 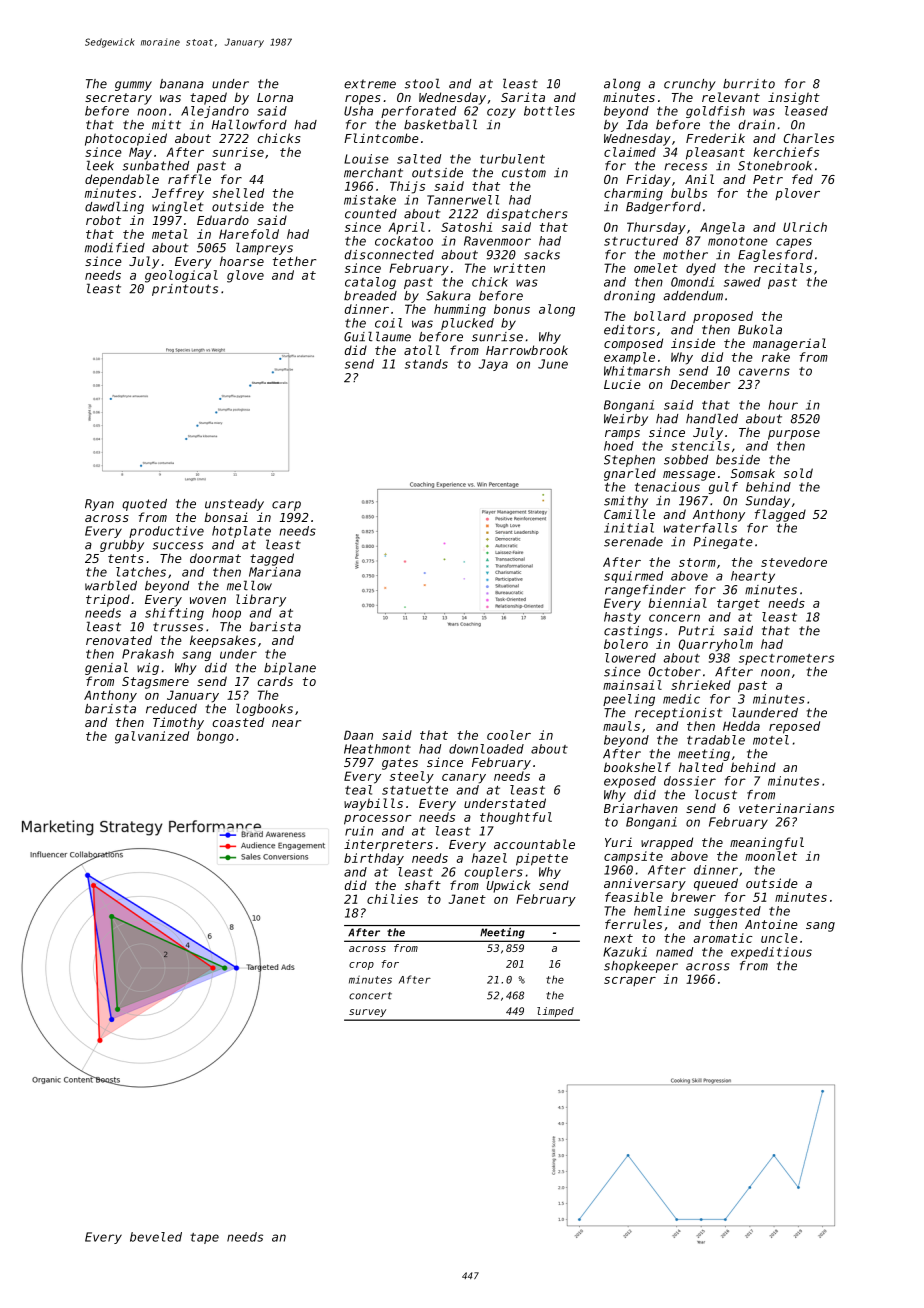 I want to click on reposed, so click(x=794, y=727).
